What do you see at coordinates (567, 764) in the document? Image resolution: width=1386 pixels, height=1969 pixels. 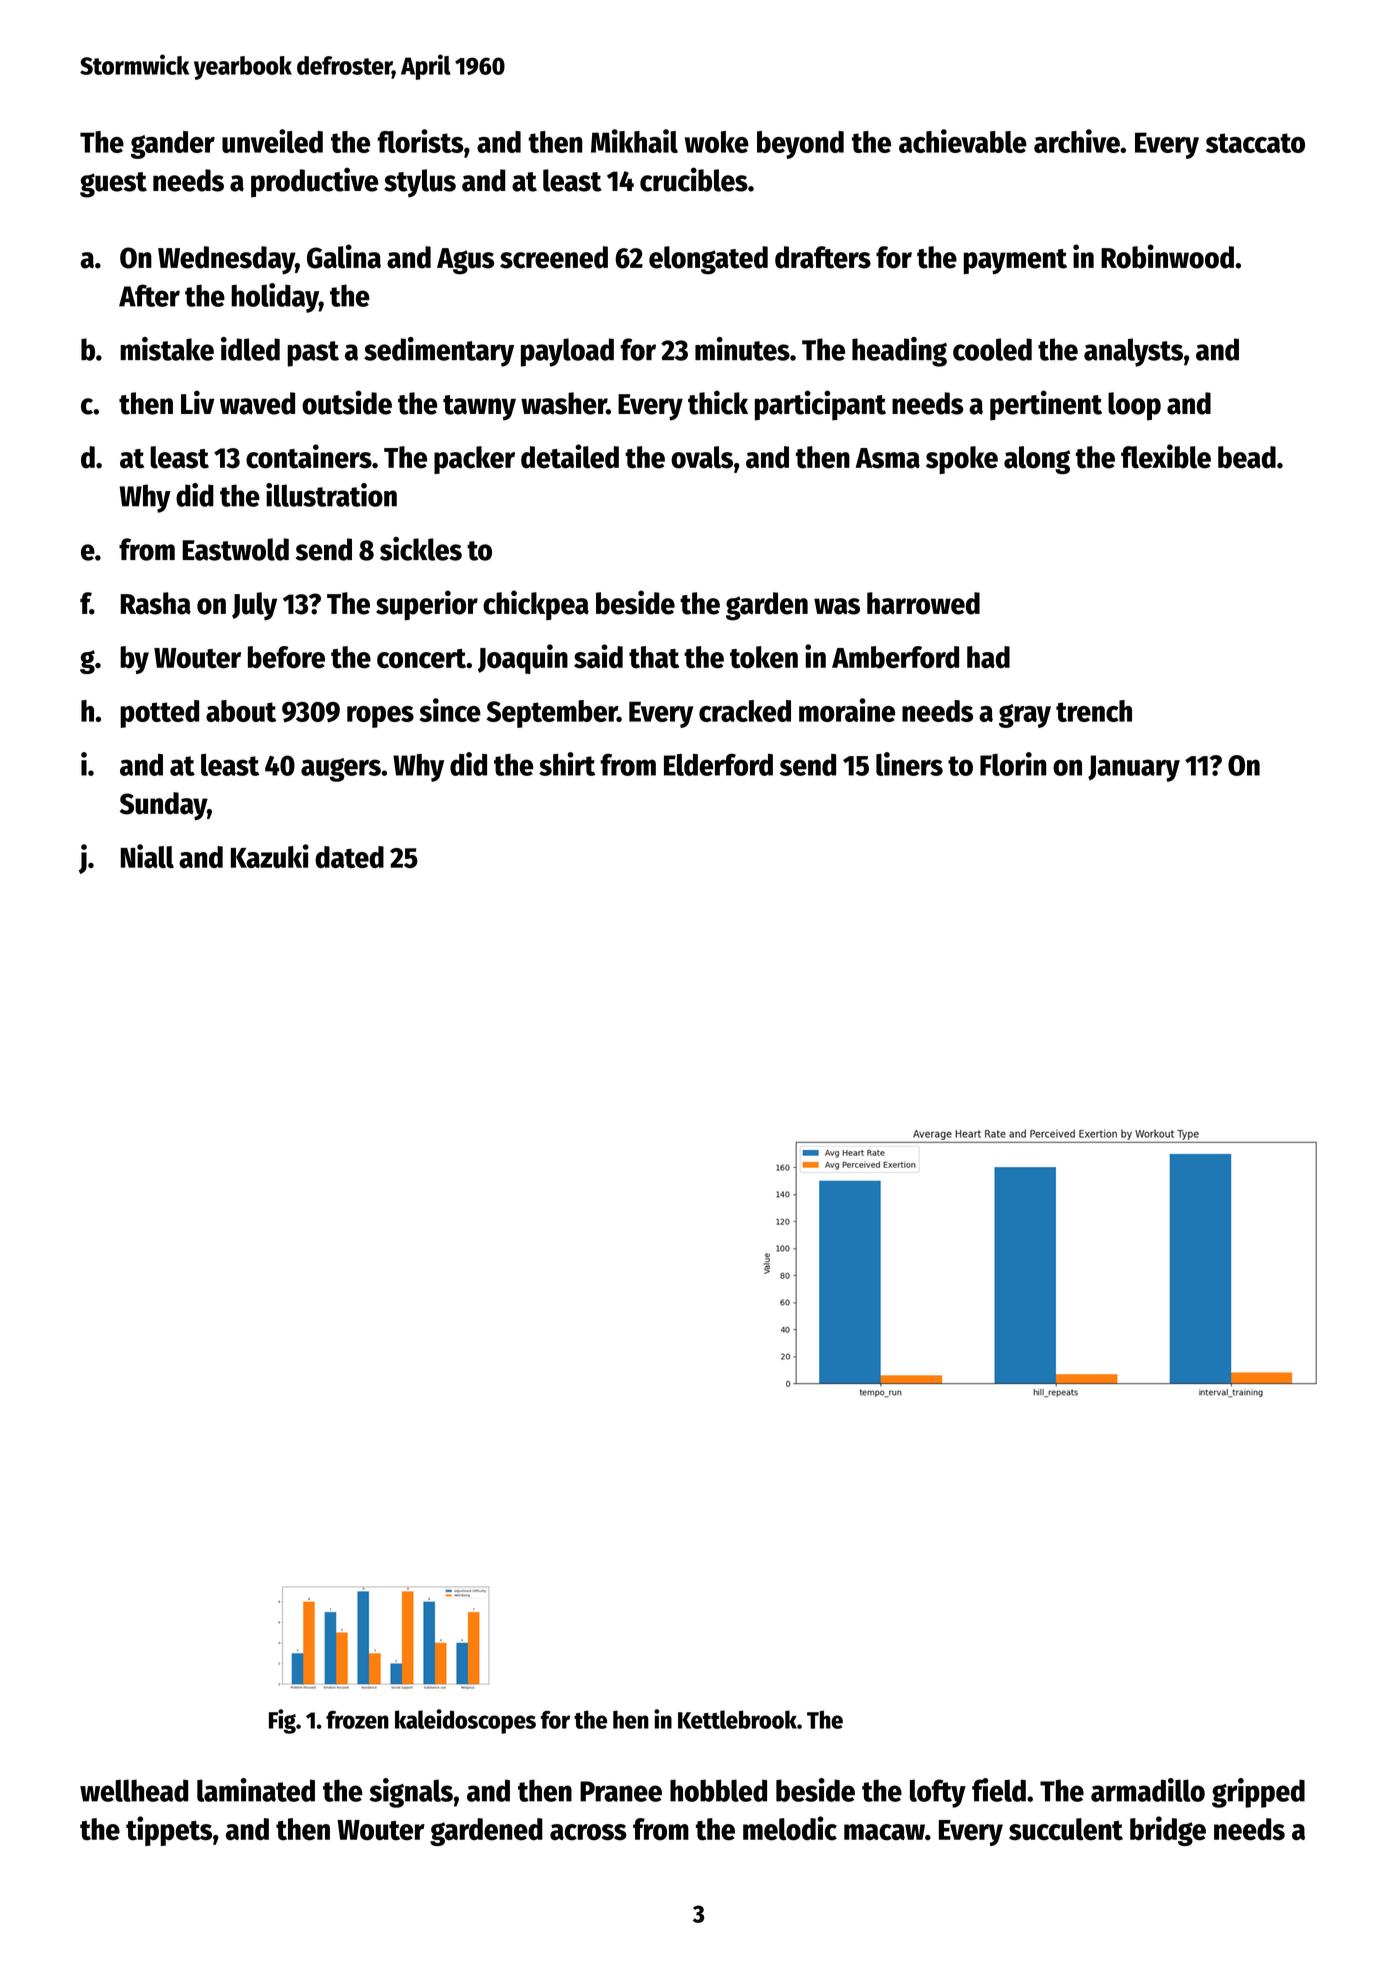 I see `shirt` at bounding box center [567, 764].
